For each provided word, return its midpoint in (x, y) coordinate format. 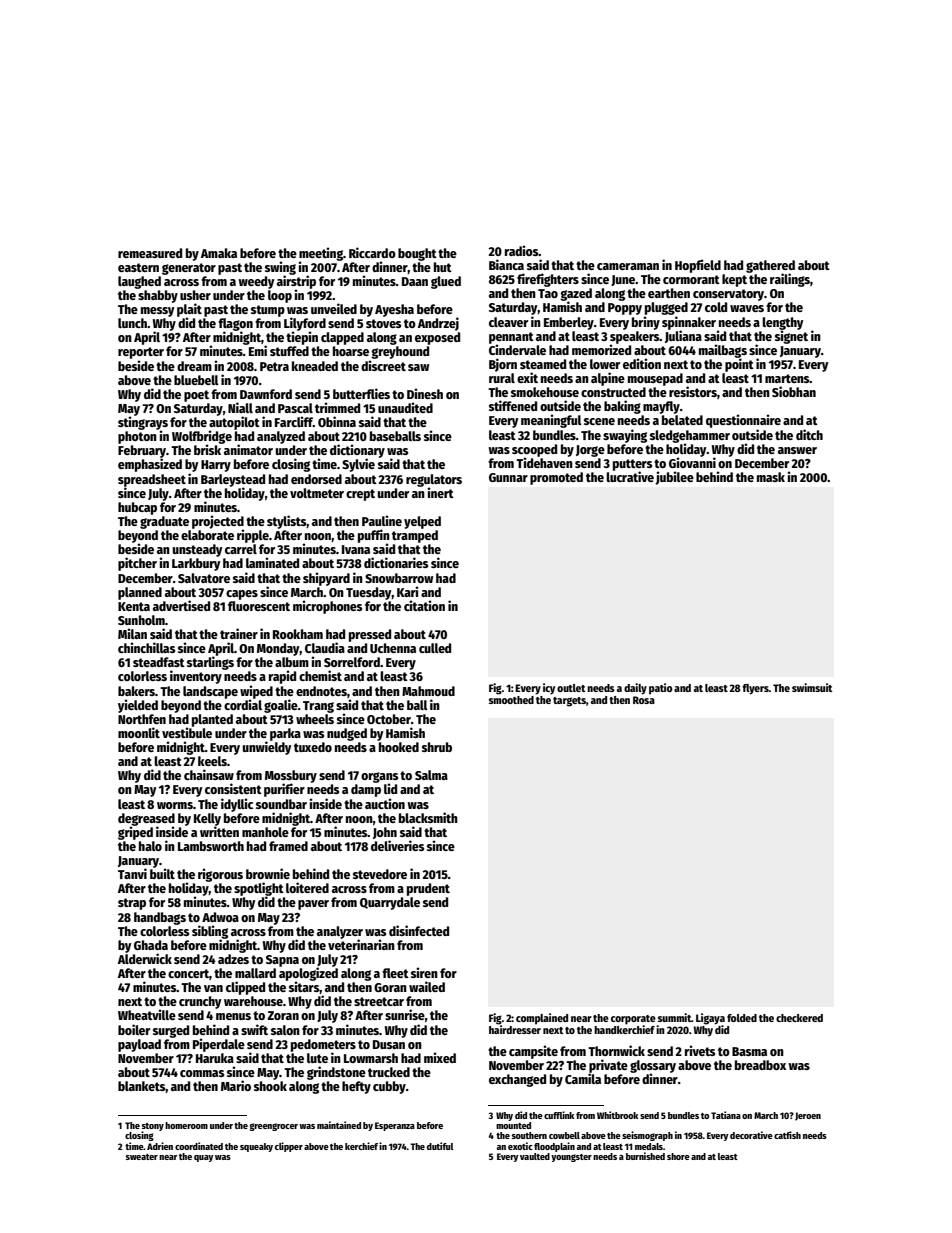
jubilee (674, 478)
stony (153, 1127)
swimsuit (812, 687)
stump (268, 311)
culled (435, 648)
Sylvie (358, 465)
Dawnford (266, 394)
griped (135, 833)
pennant (511, 338)
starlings (210, 663)
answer (797, 450)
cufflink (559, 1115)
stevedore (380, 874)
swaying (625, 436)
